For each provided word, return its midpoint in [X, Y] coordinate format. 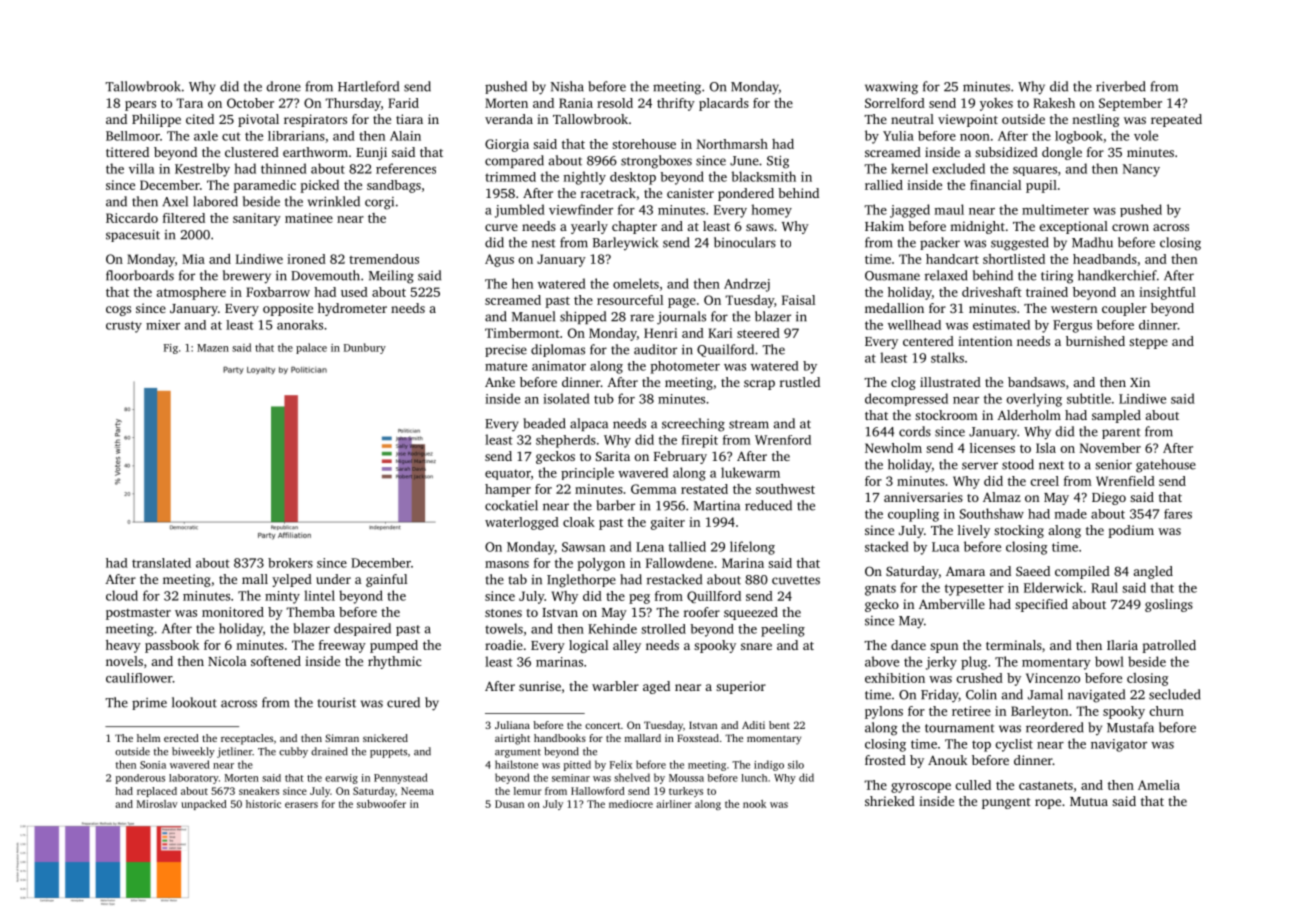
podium [1131, 531]
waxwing [891, 88]
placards [724, 104]
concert [603, 725]
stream [749, 424]
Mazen [213, 348]
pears [140, 106]
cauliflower [139, 678]
